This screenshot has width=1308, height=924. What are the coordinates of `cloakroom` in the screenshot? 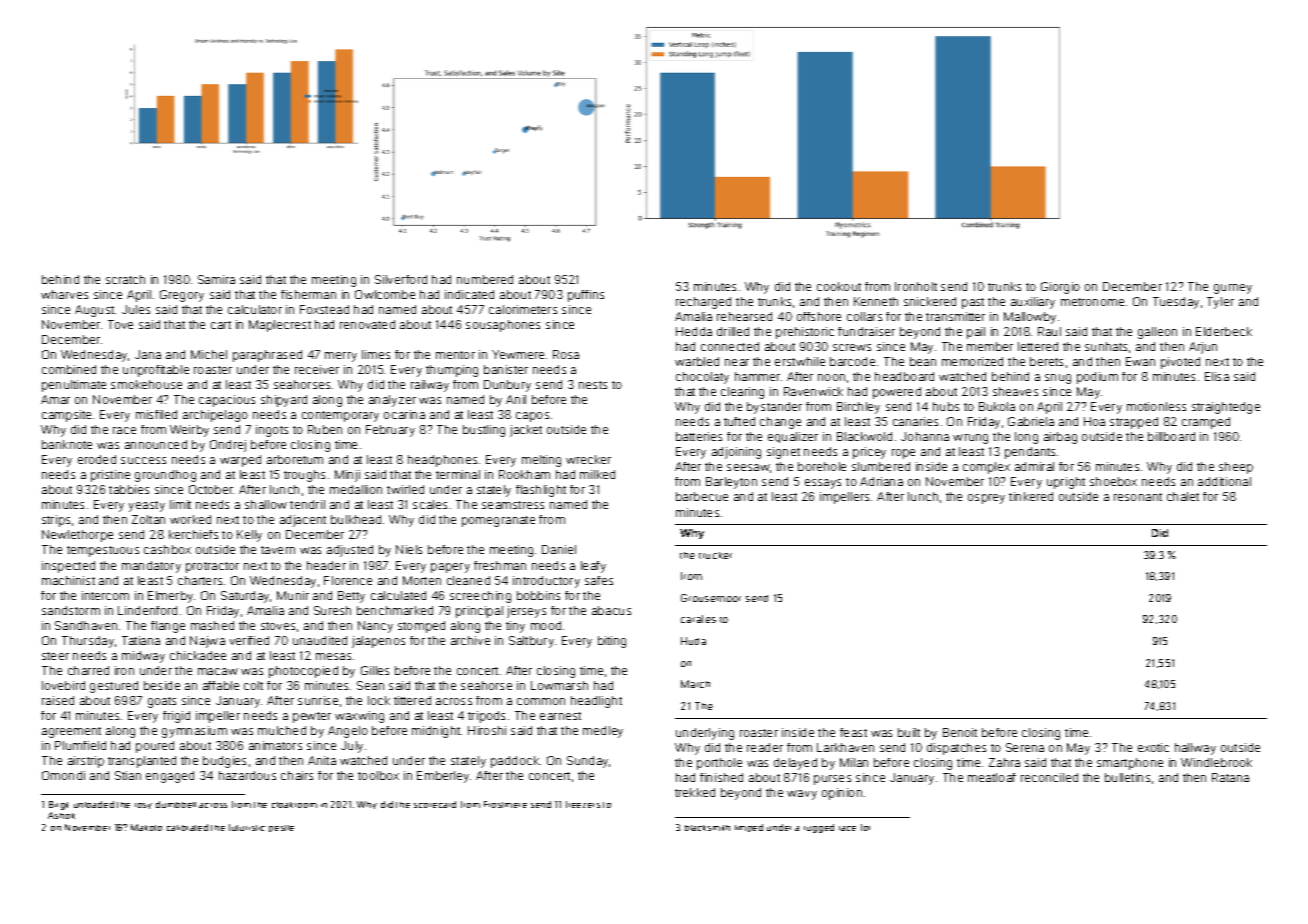 It's located at (294, 805).
